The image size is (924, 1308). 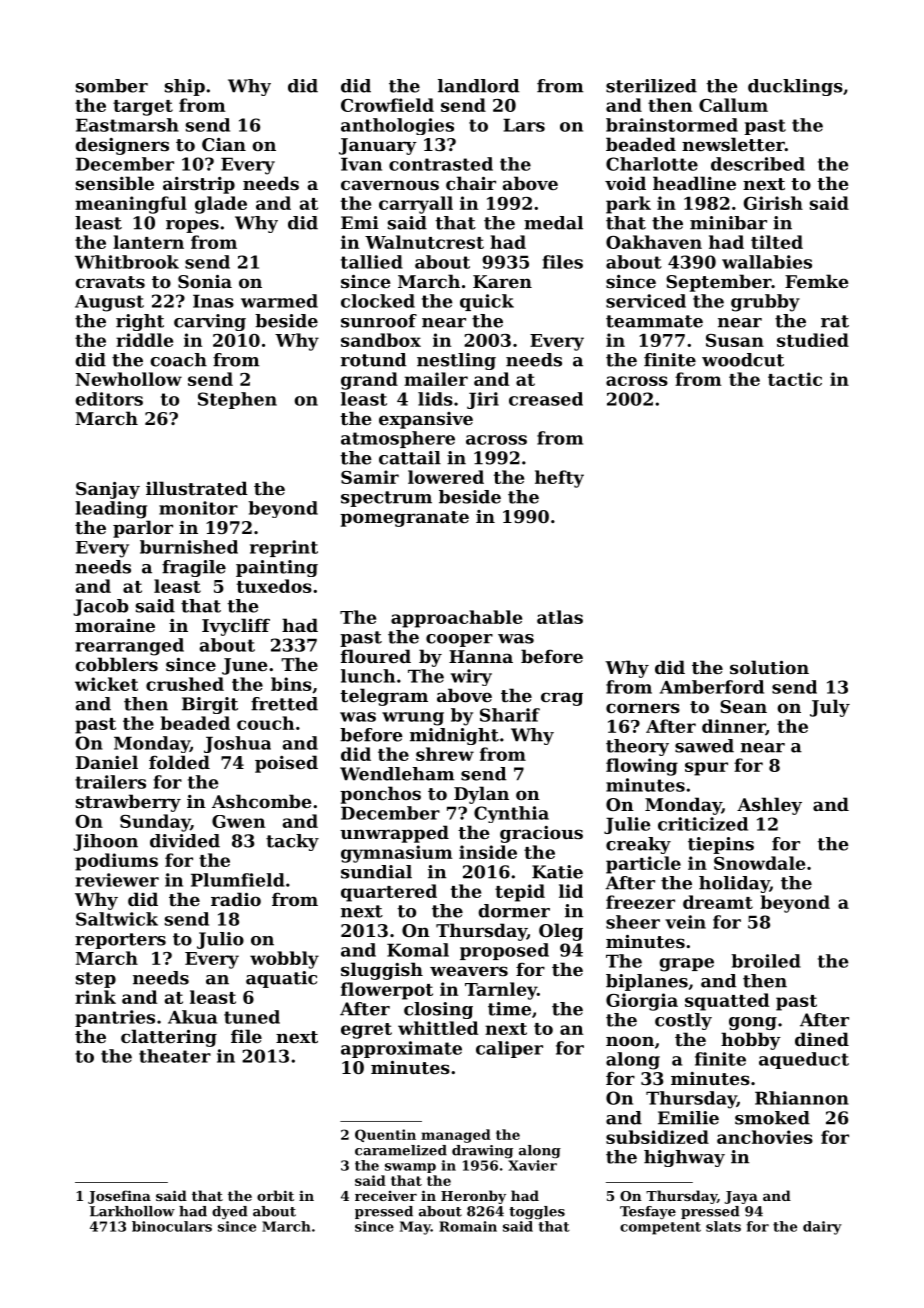 I want to click on folded, so click(x=179, y=762).
